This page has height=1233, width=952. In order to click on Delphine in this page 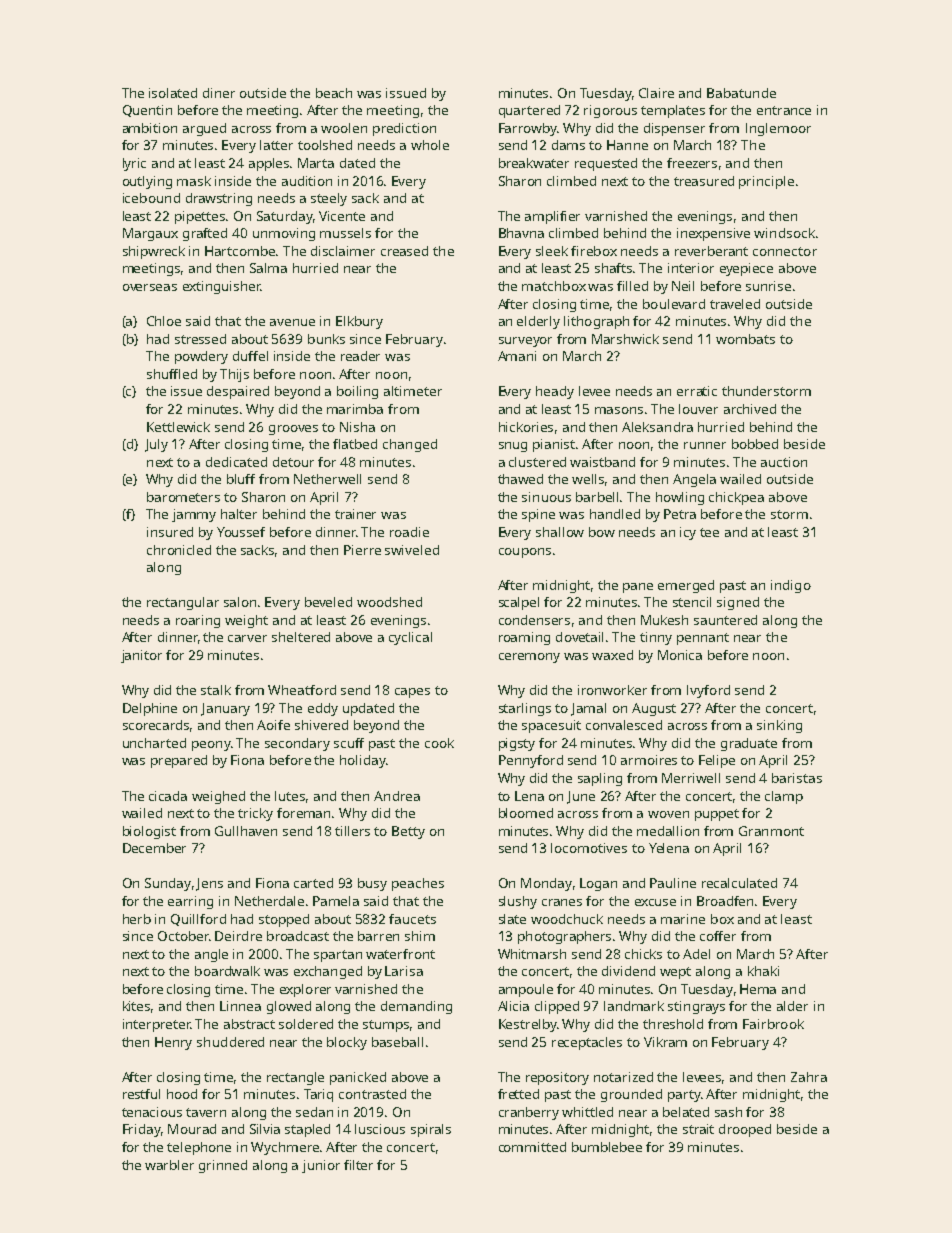, I will do `click(150, 709)`.
